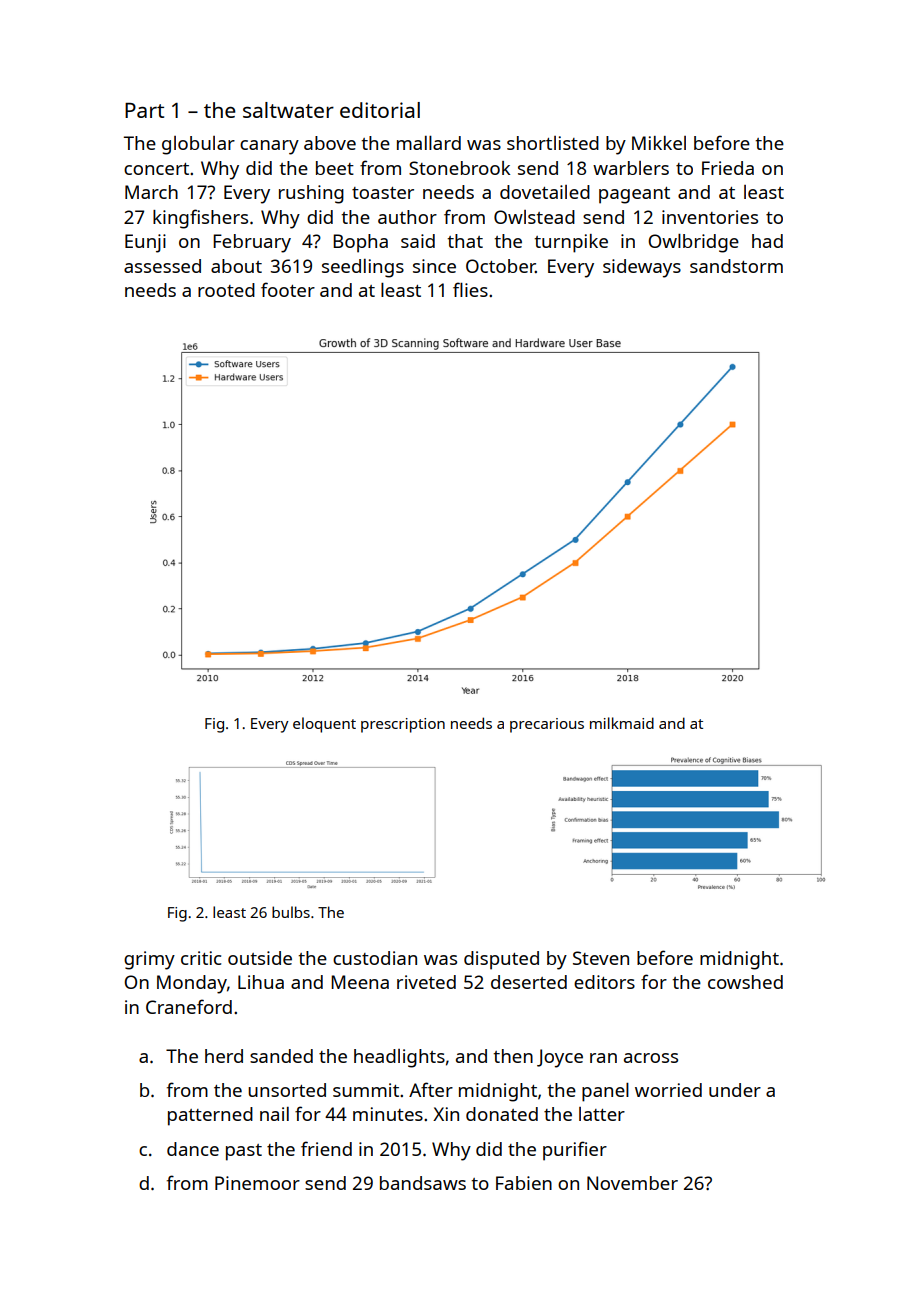 This image has width=908, height=1316. I want to click on Part, so click(144, 110).
